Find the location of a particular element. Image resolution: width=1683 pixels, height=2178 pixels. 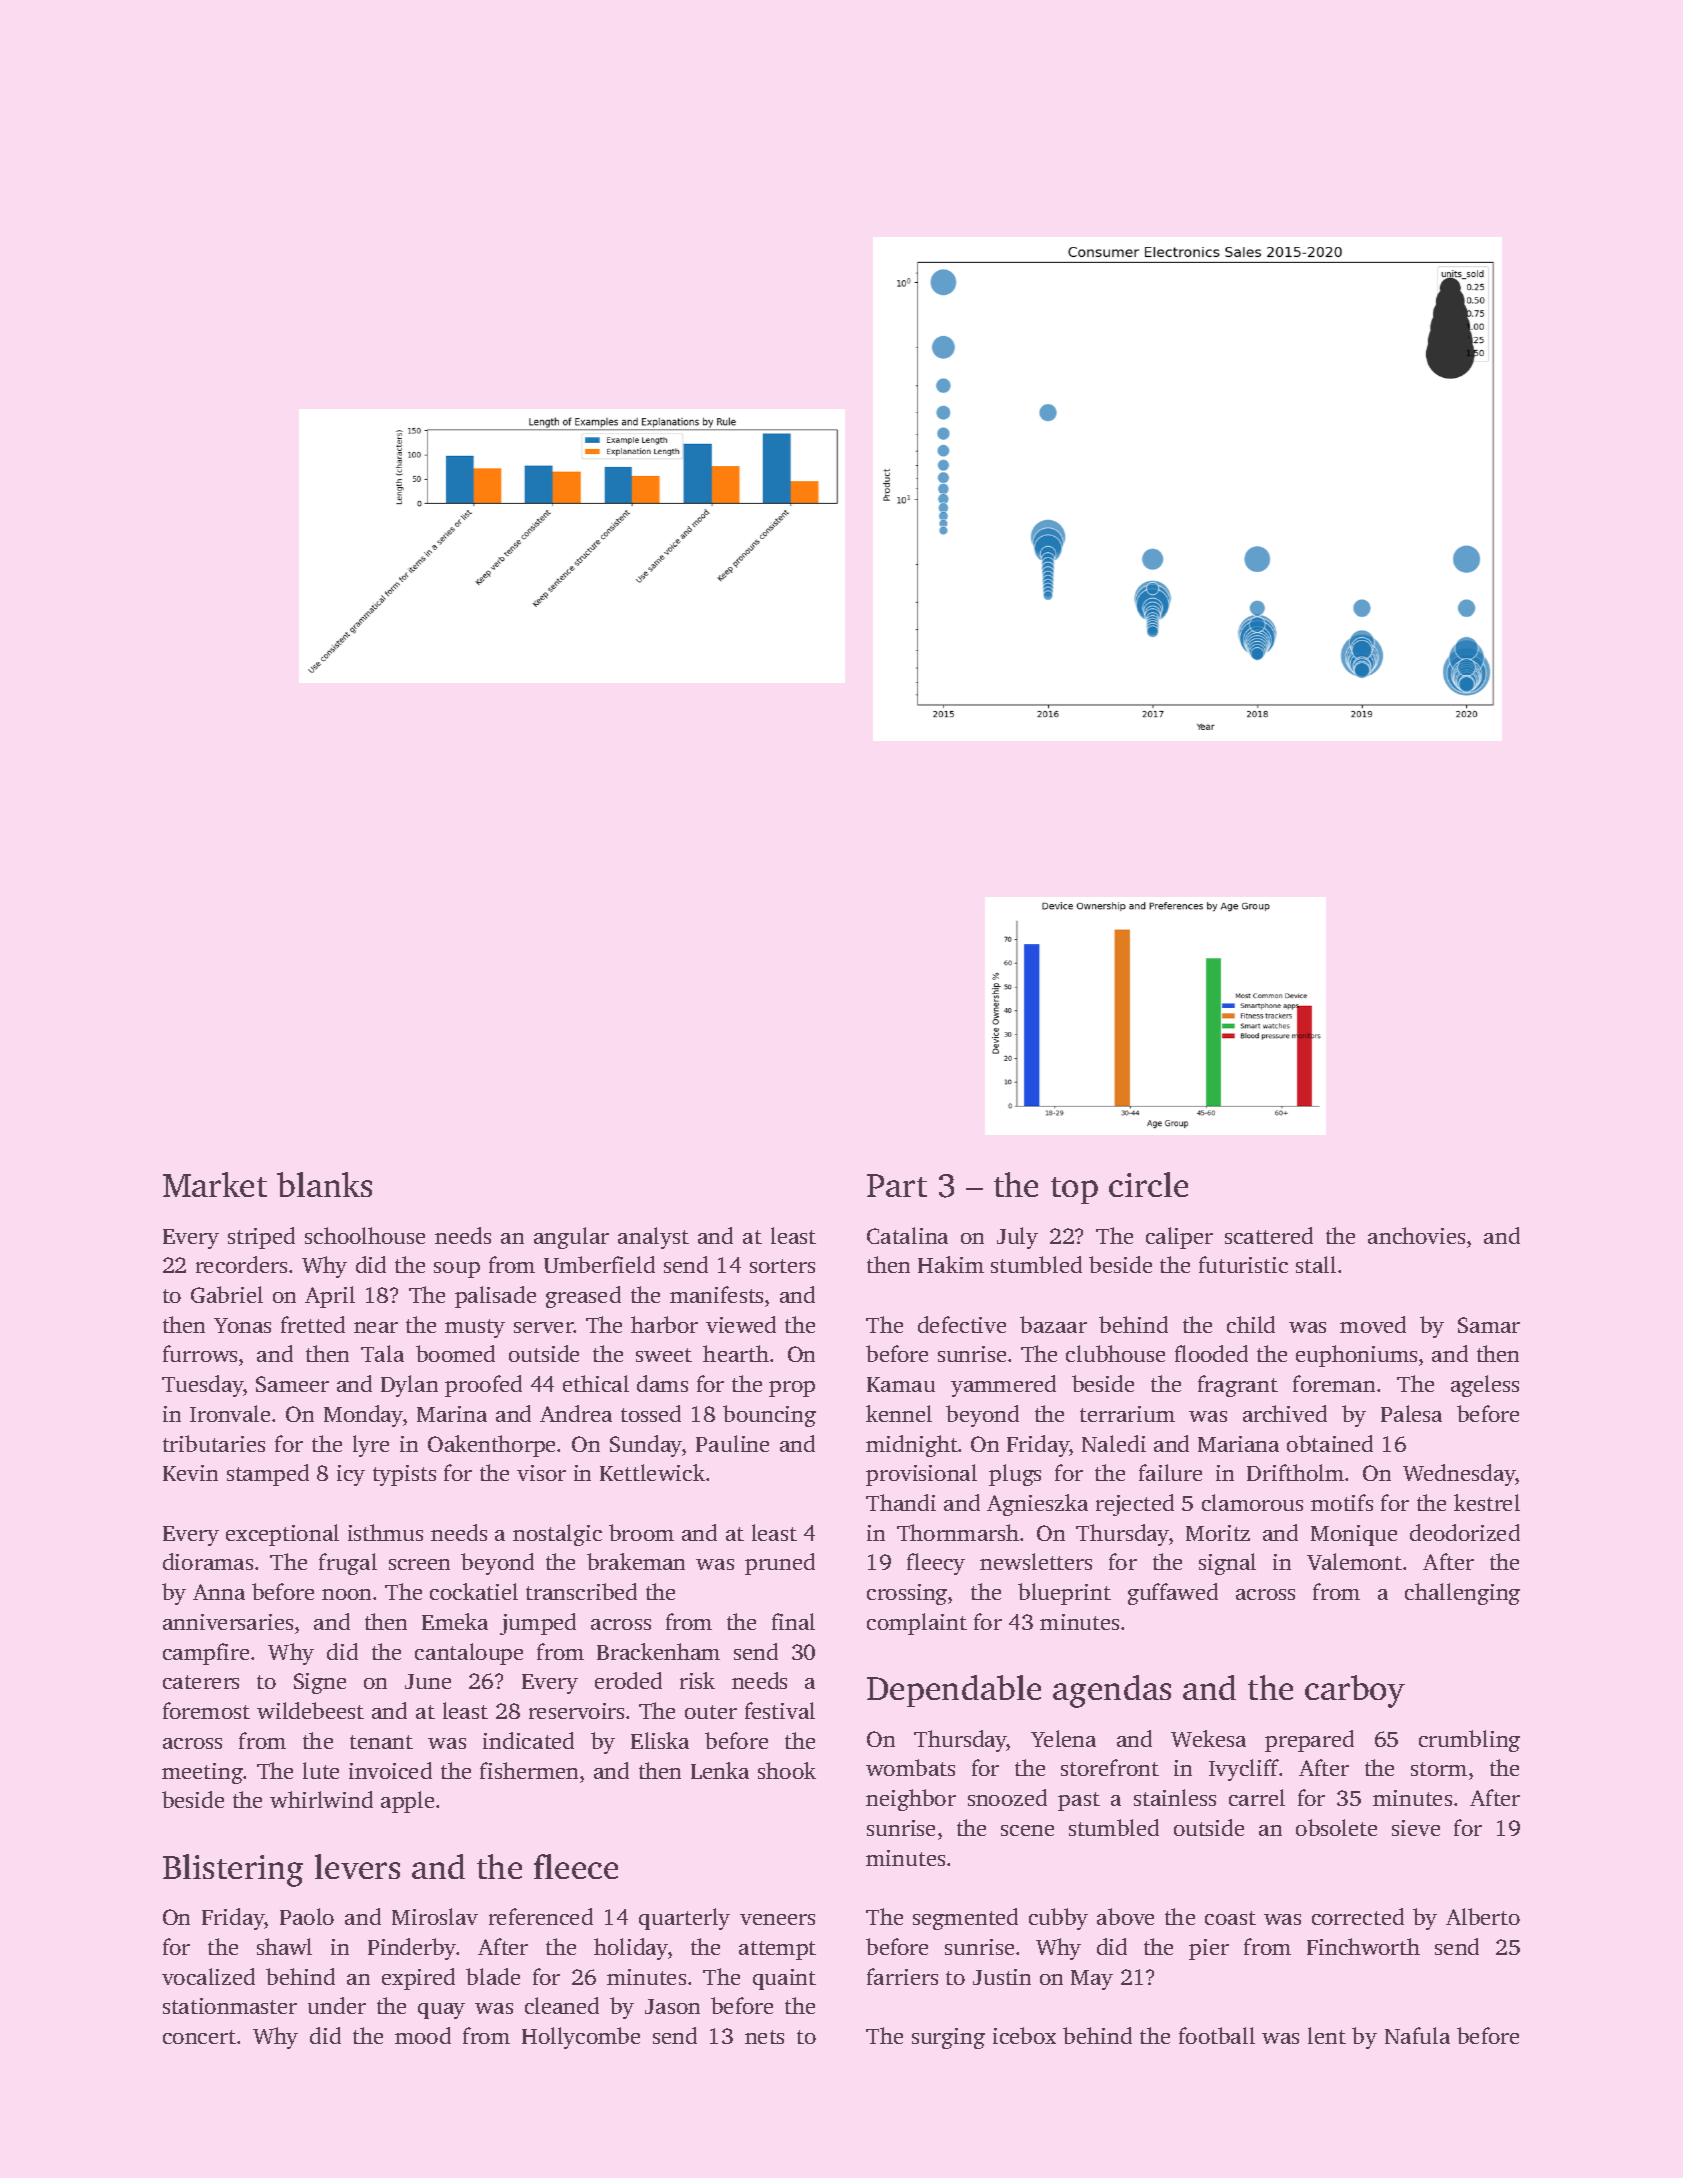

corrected is located at coordinates (1358, 1916).
